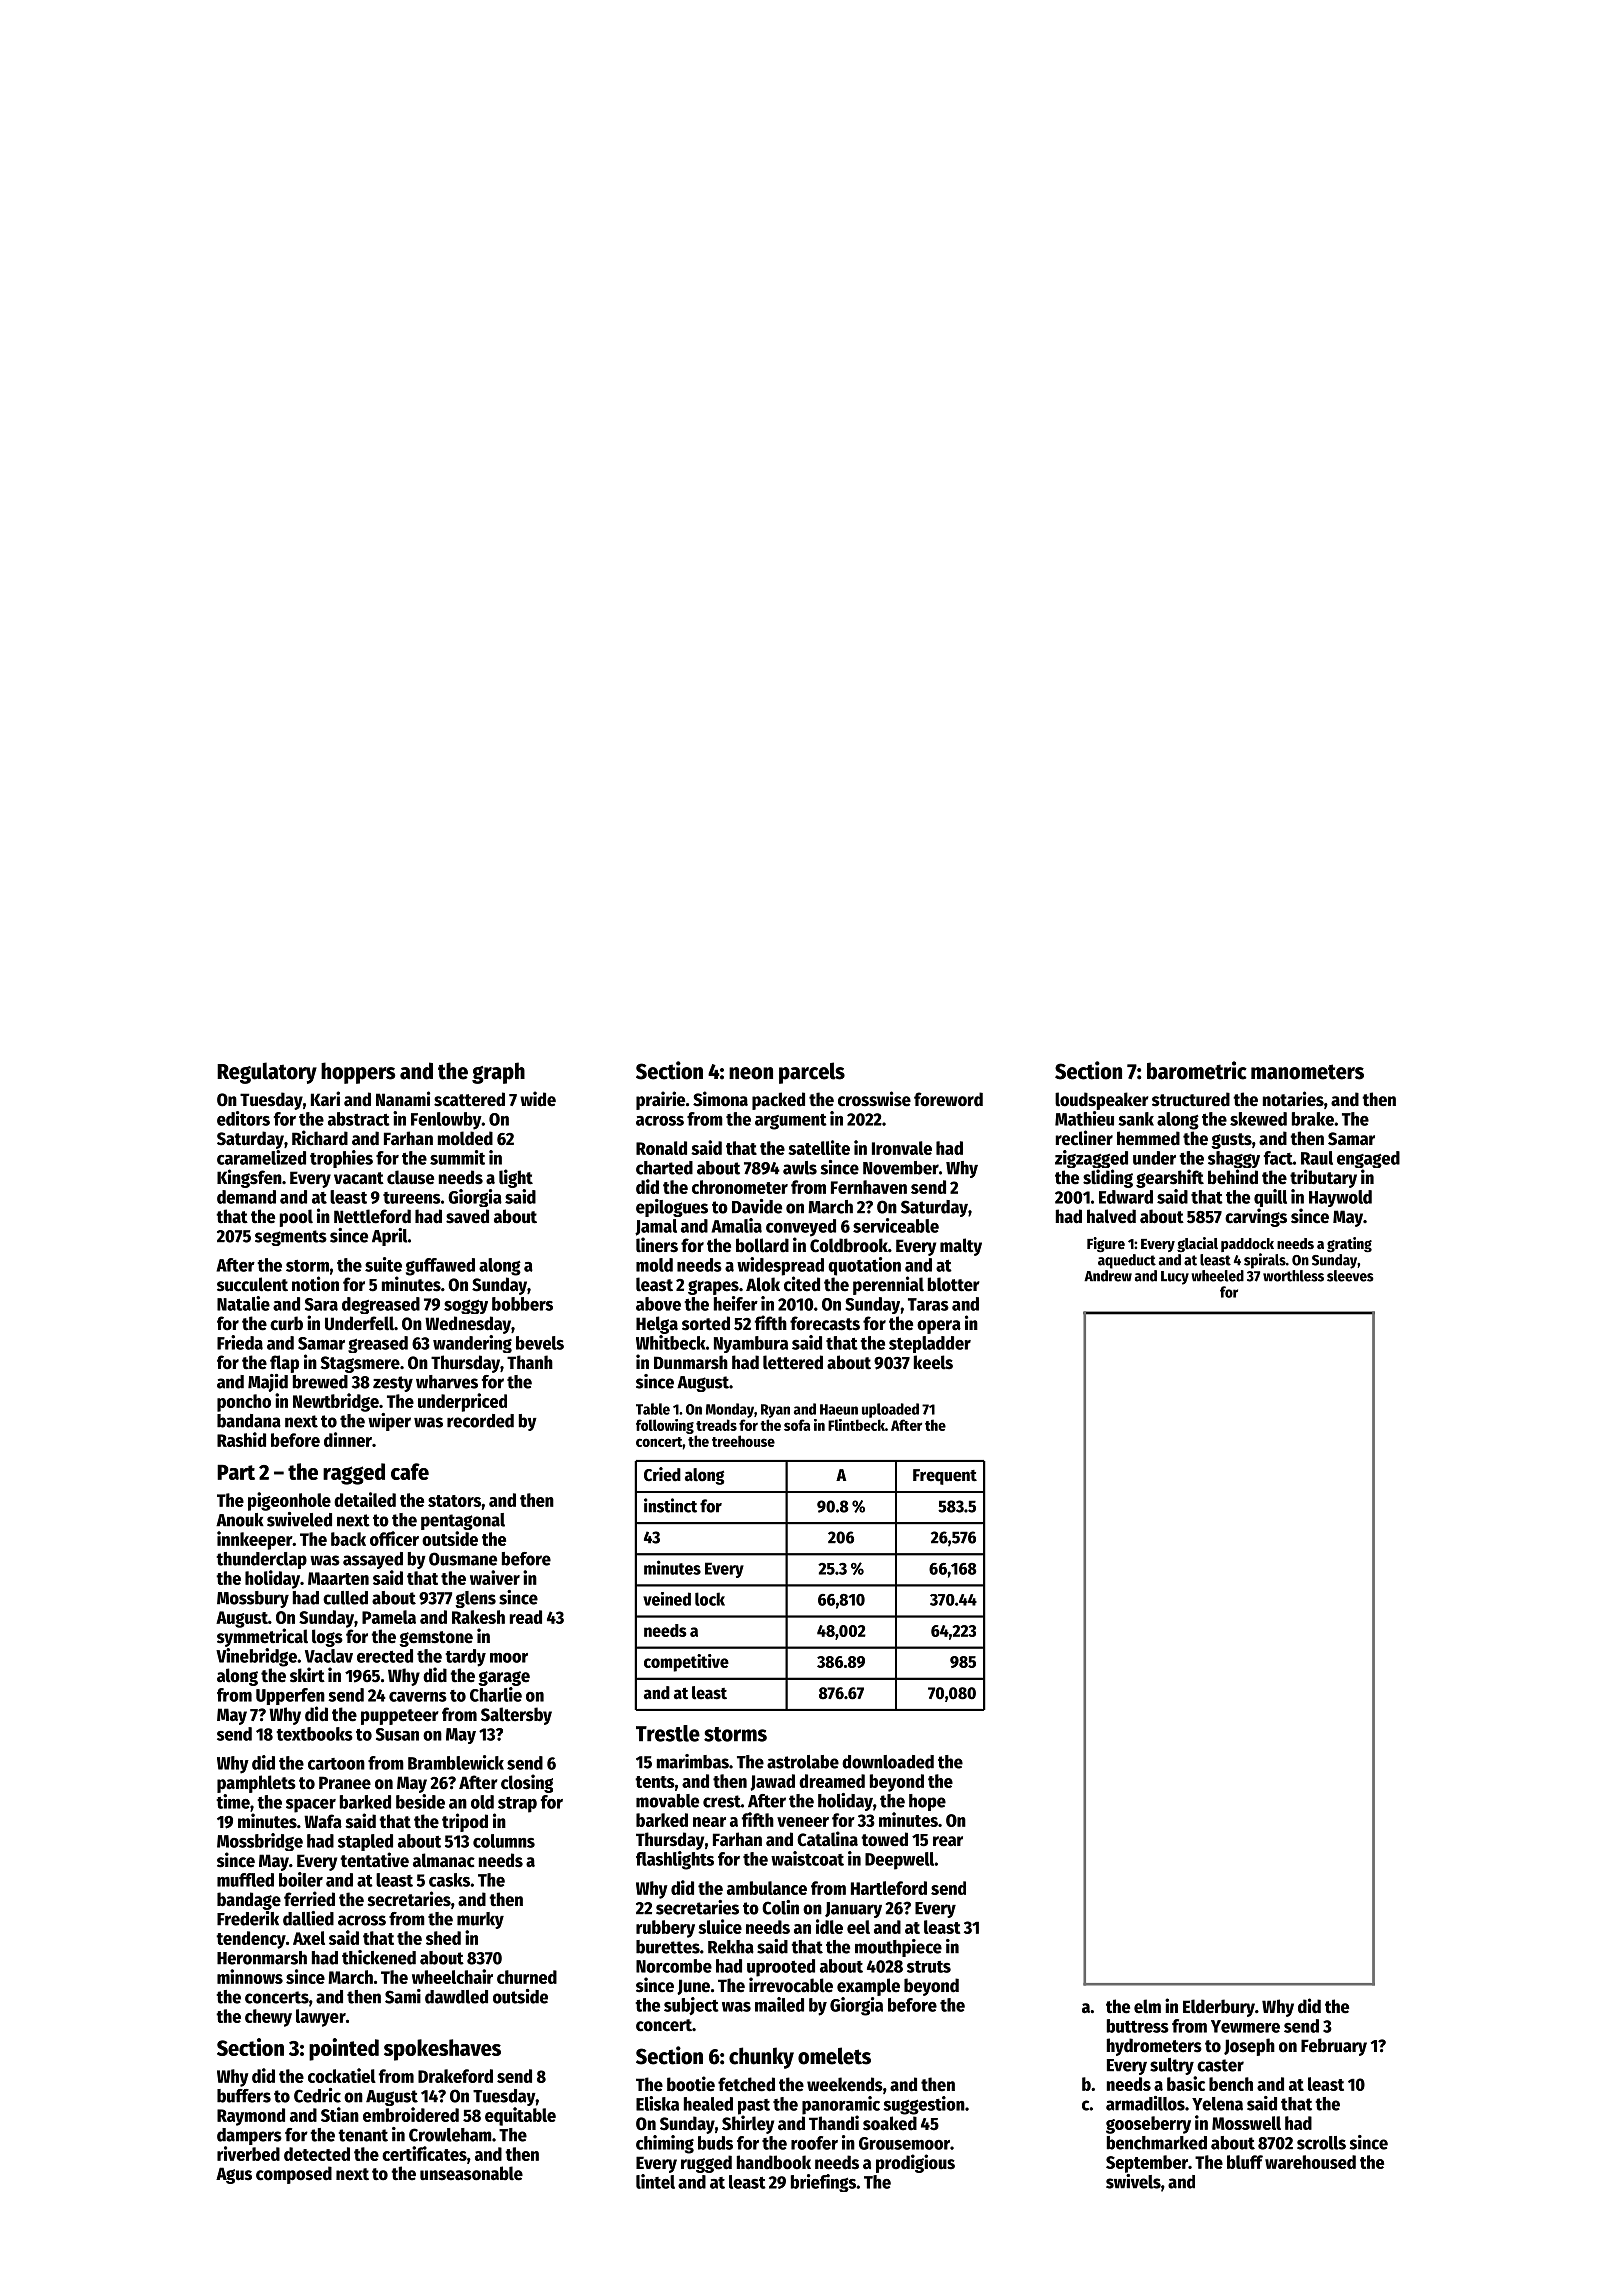  Describe the element at coordinates (888, 1762) in the screenshot. I see `downloaded` at that location.
